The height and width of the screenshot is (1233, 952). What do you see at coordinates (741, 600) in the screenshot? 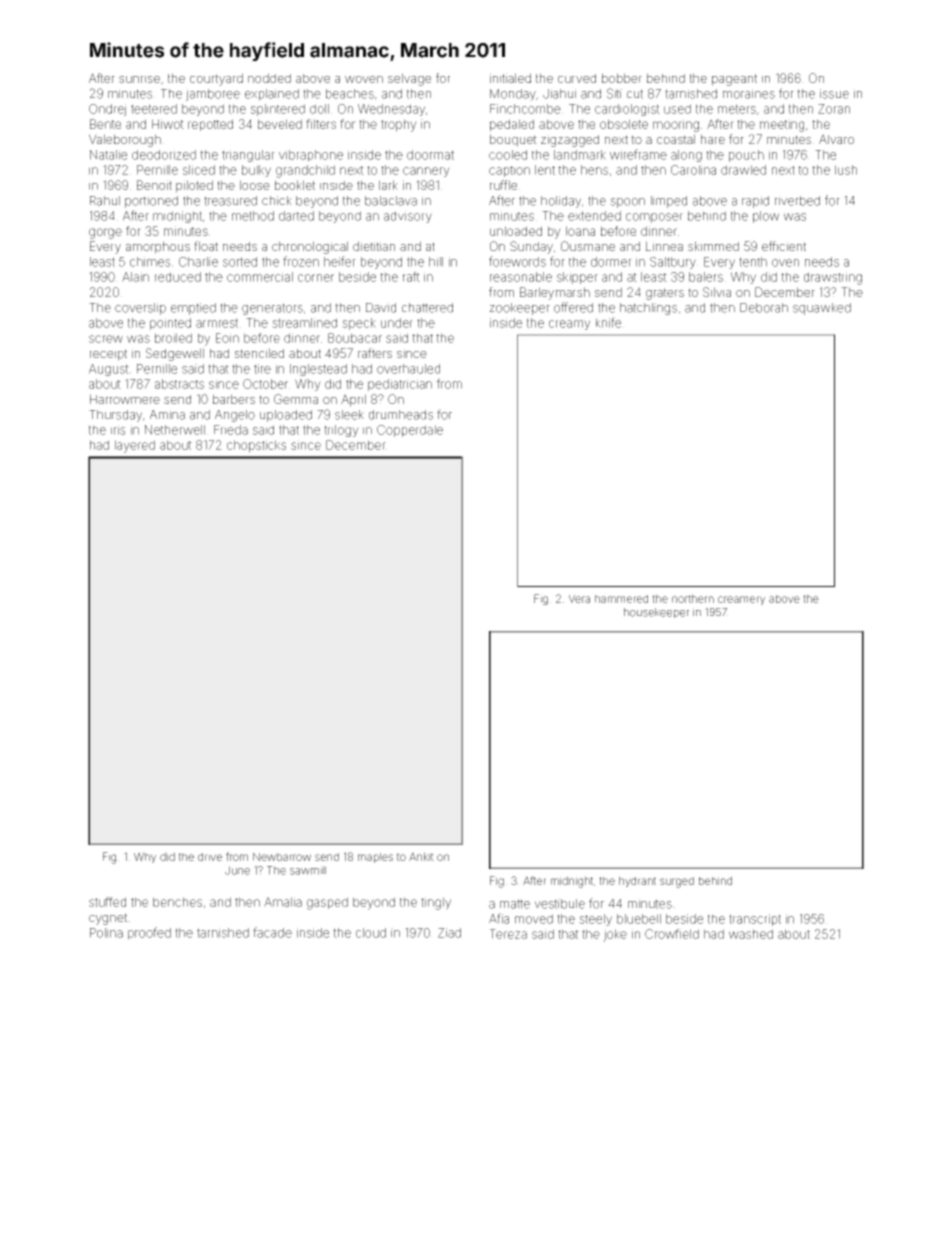
I see `creamery` at bounding box center [741, 600].
